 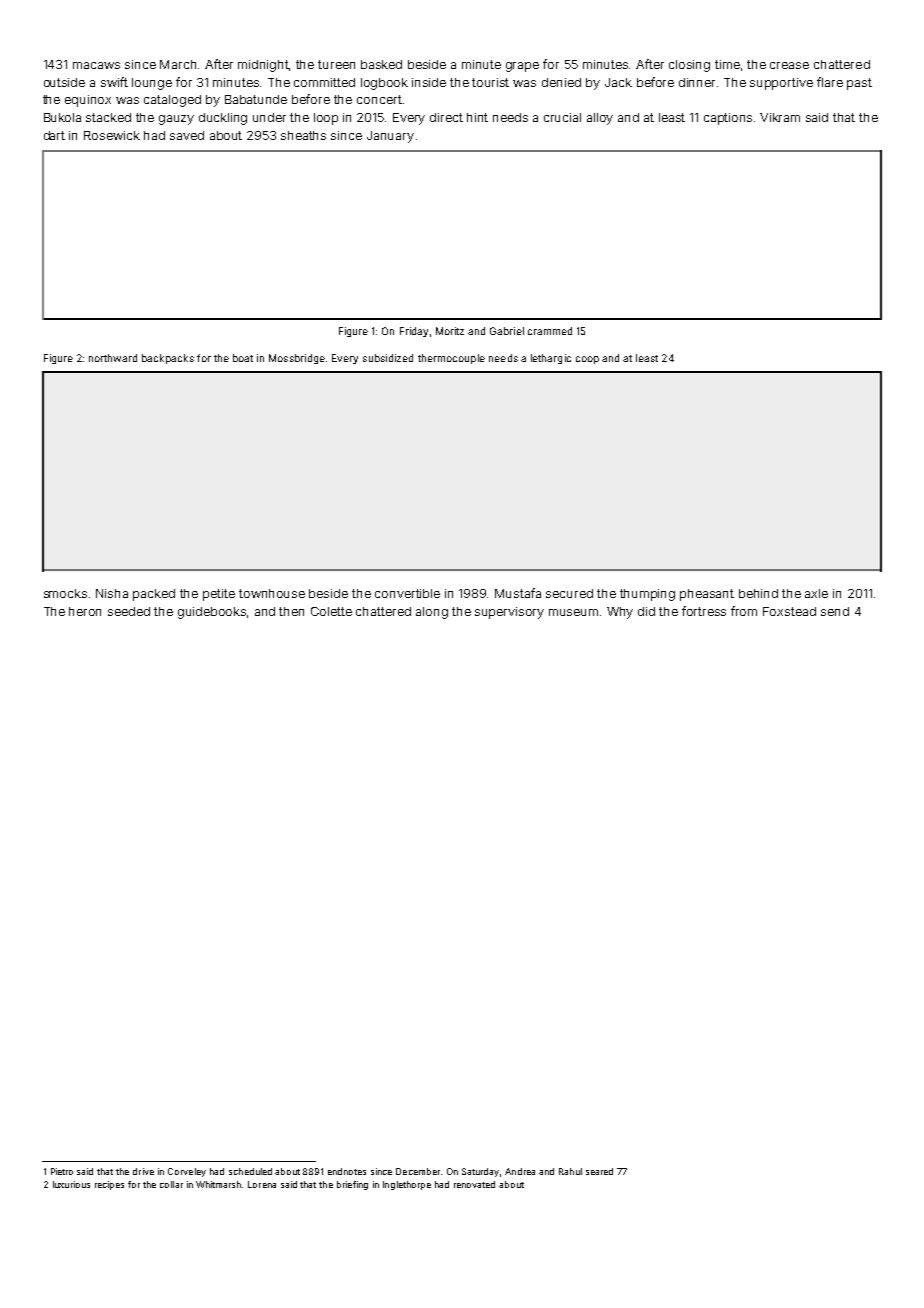 What do you see at coordinates (562, 117) in the screenshot?
I see `crucial` at bounding box center [562, 117].
